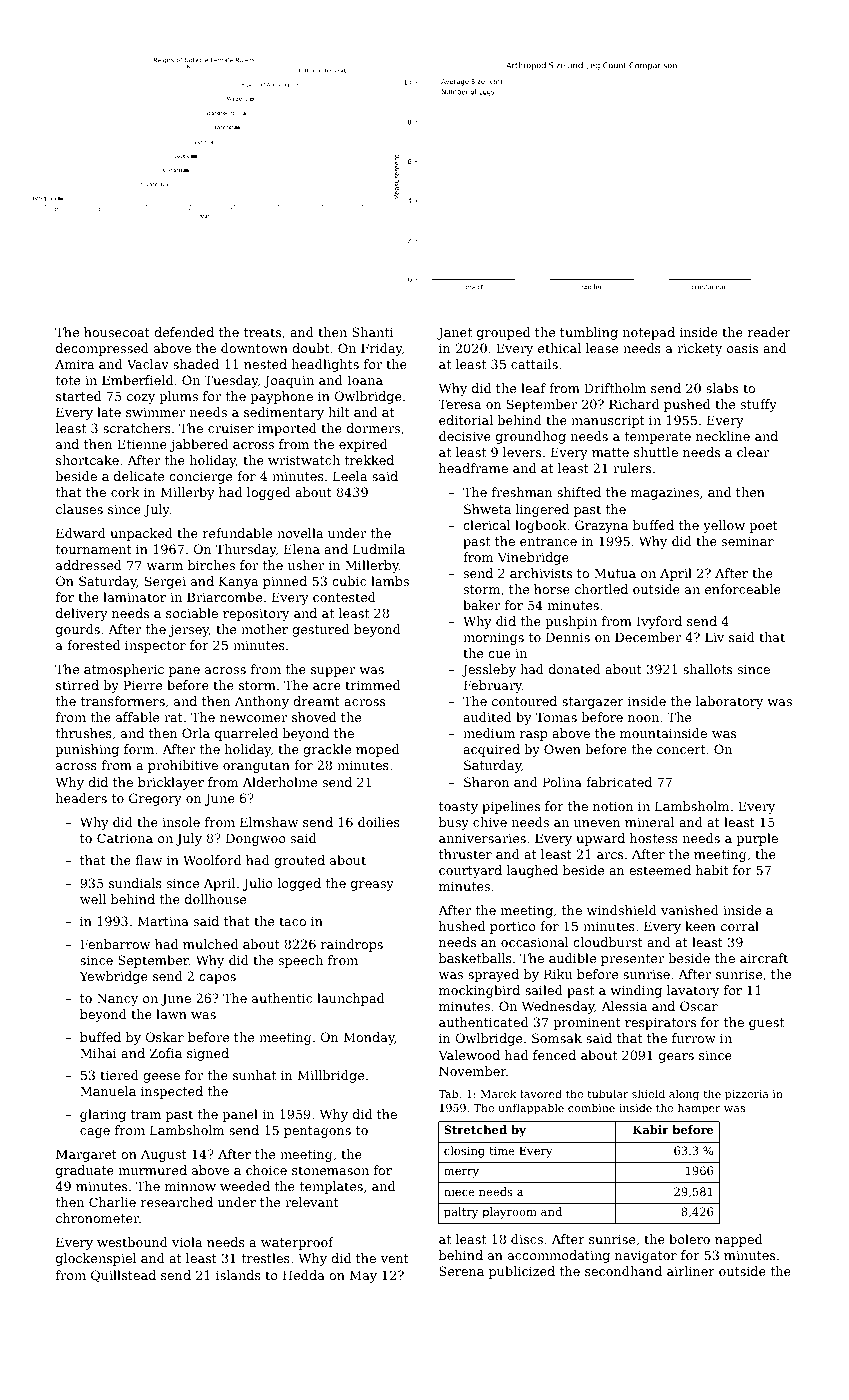  Describe the element at coordinates (491, 750) in the image. I see `acquired` at that location.
